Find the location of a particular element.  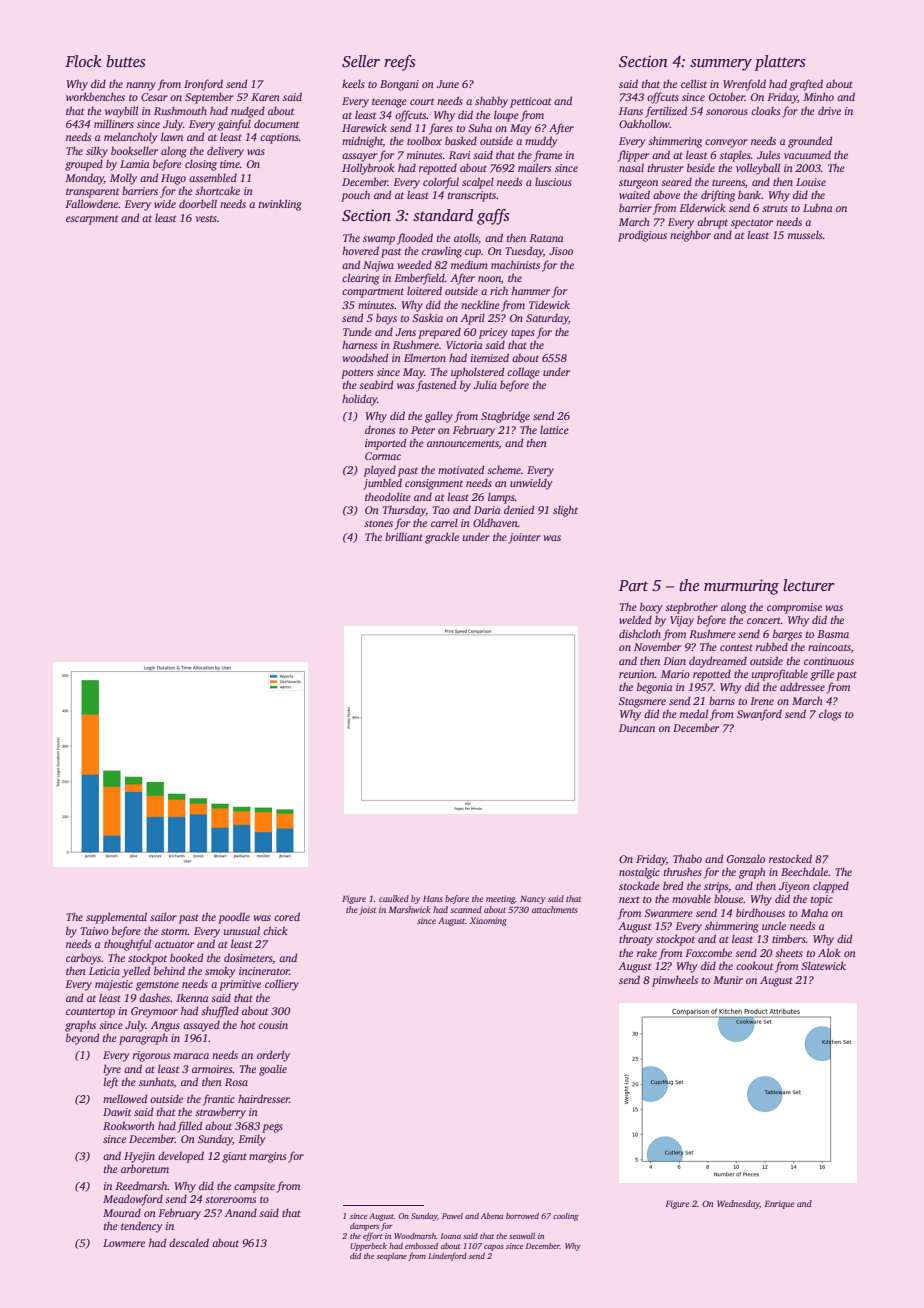

petticoat is located at coordinates (530, 102).
